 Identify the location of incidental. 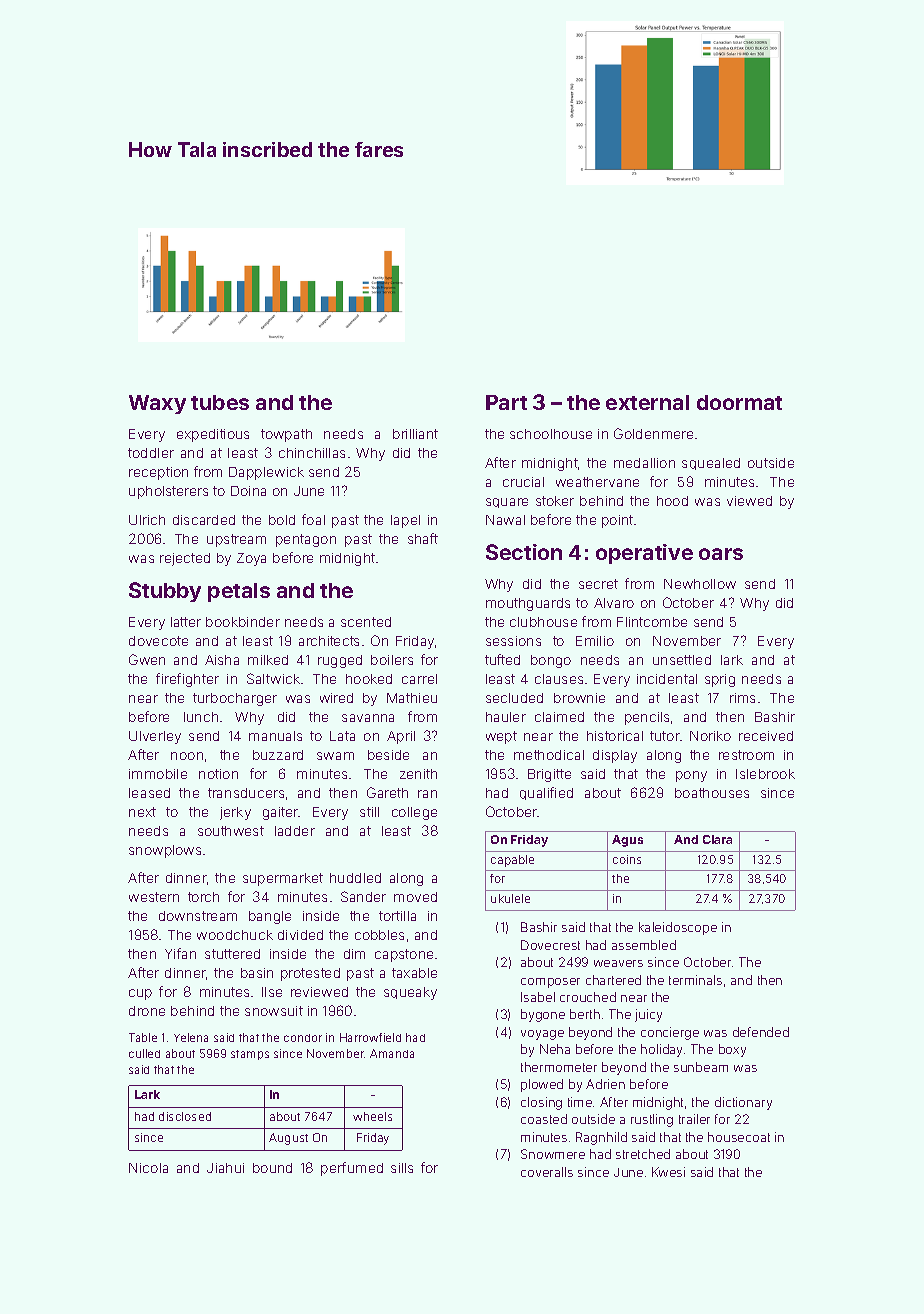
(667, 679).
